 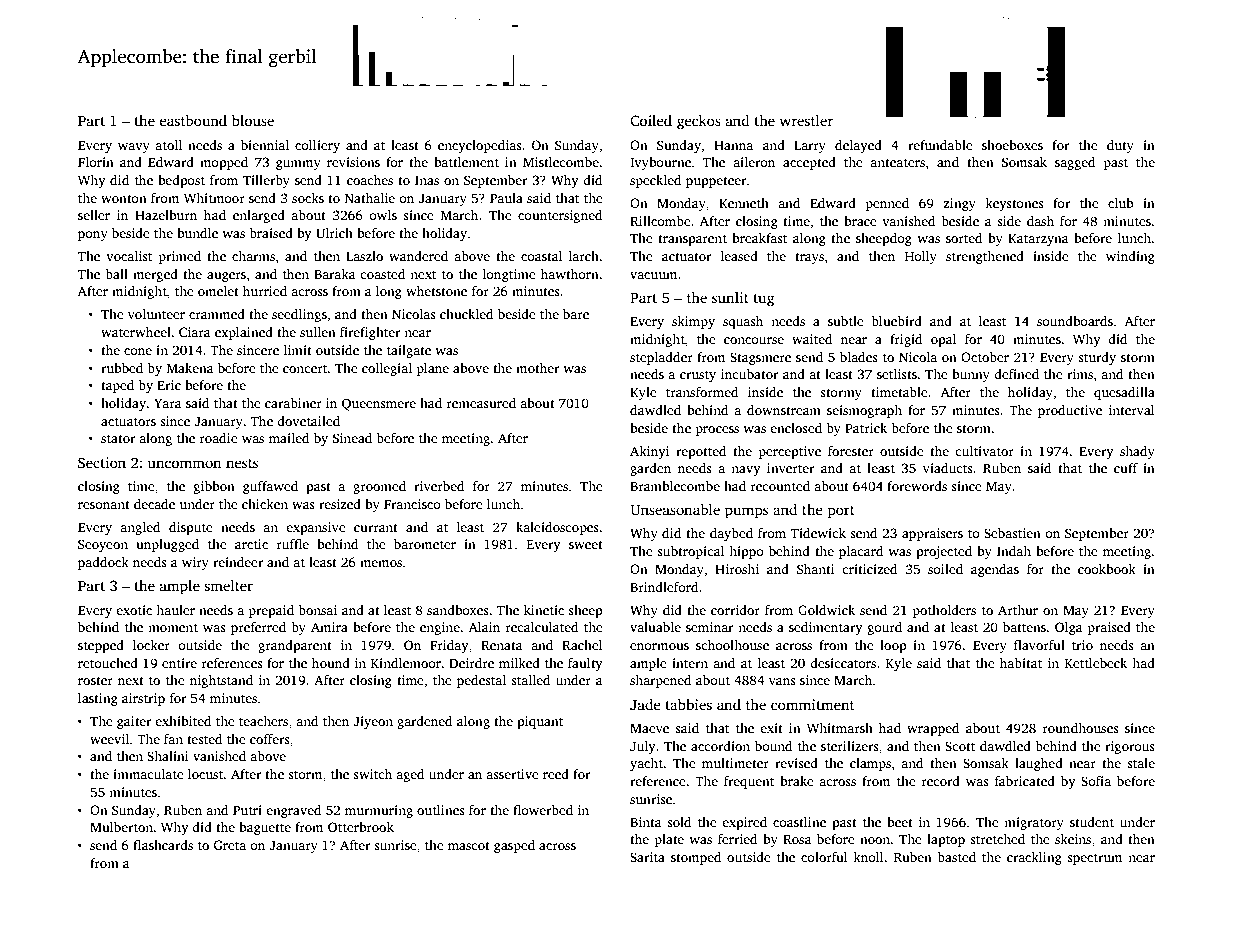 I want to click on duty, so click(x=1120, y=146).
